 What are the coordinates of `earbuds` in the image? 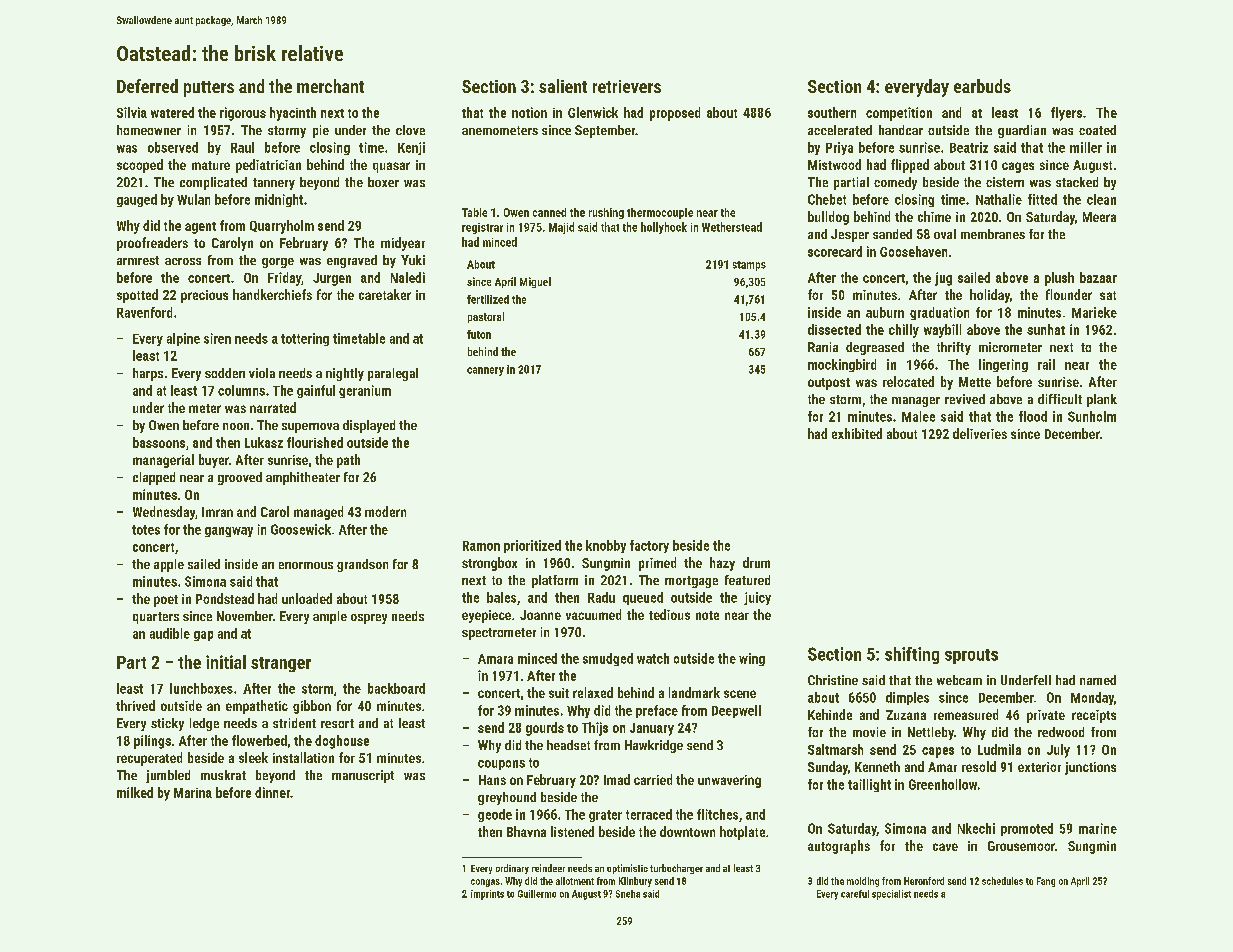 It's located at (982, 86).
